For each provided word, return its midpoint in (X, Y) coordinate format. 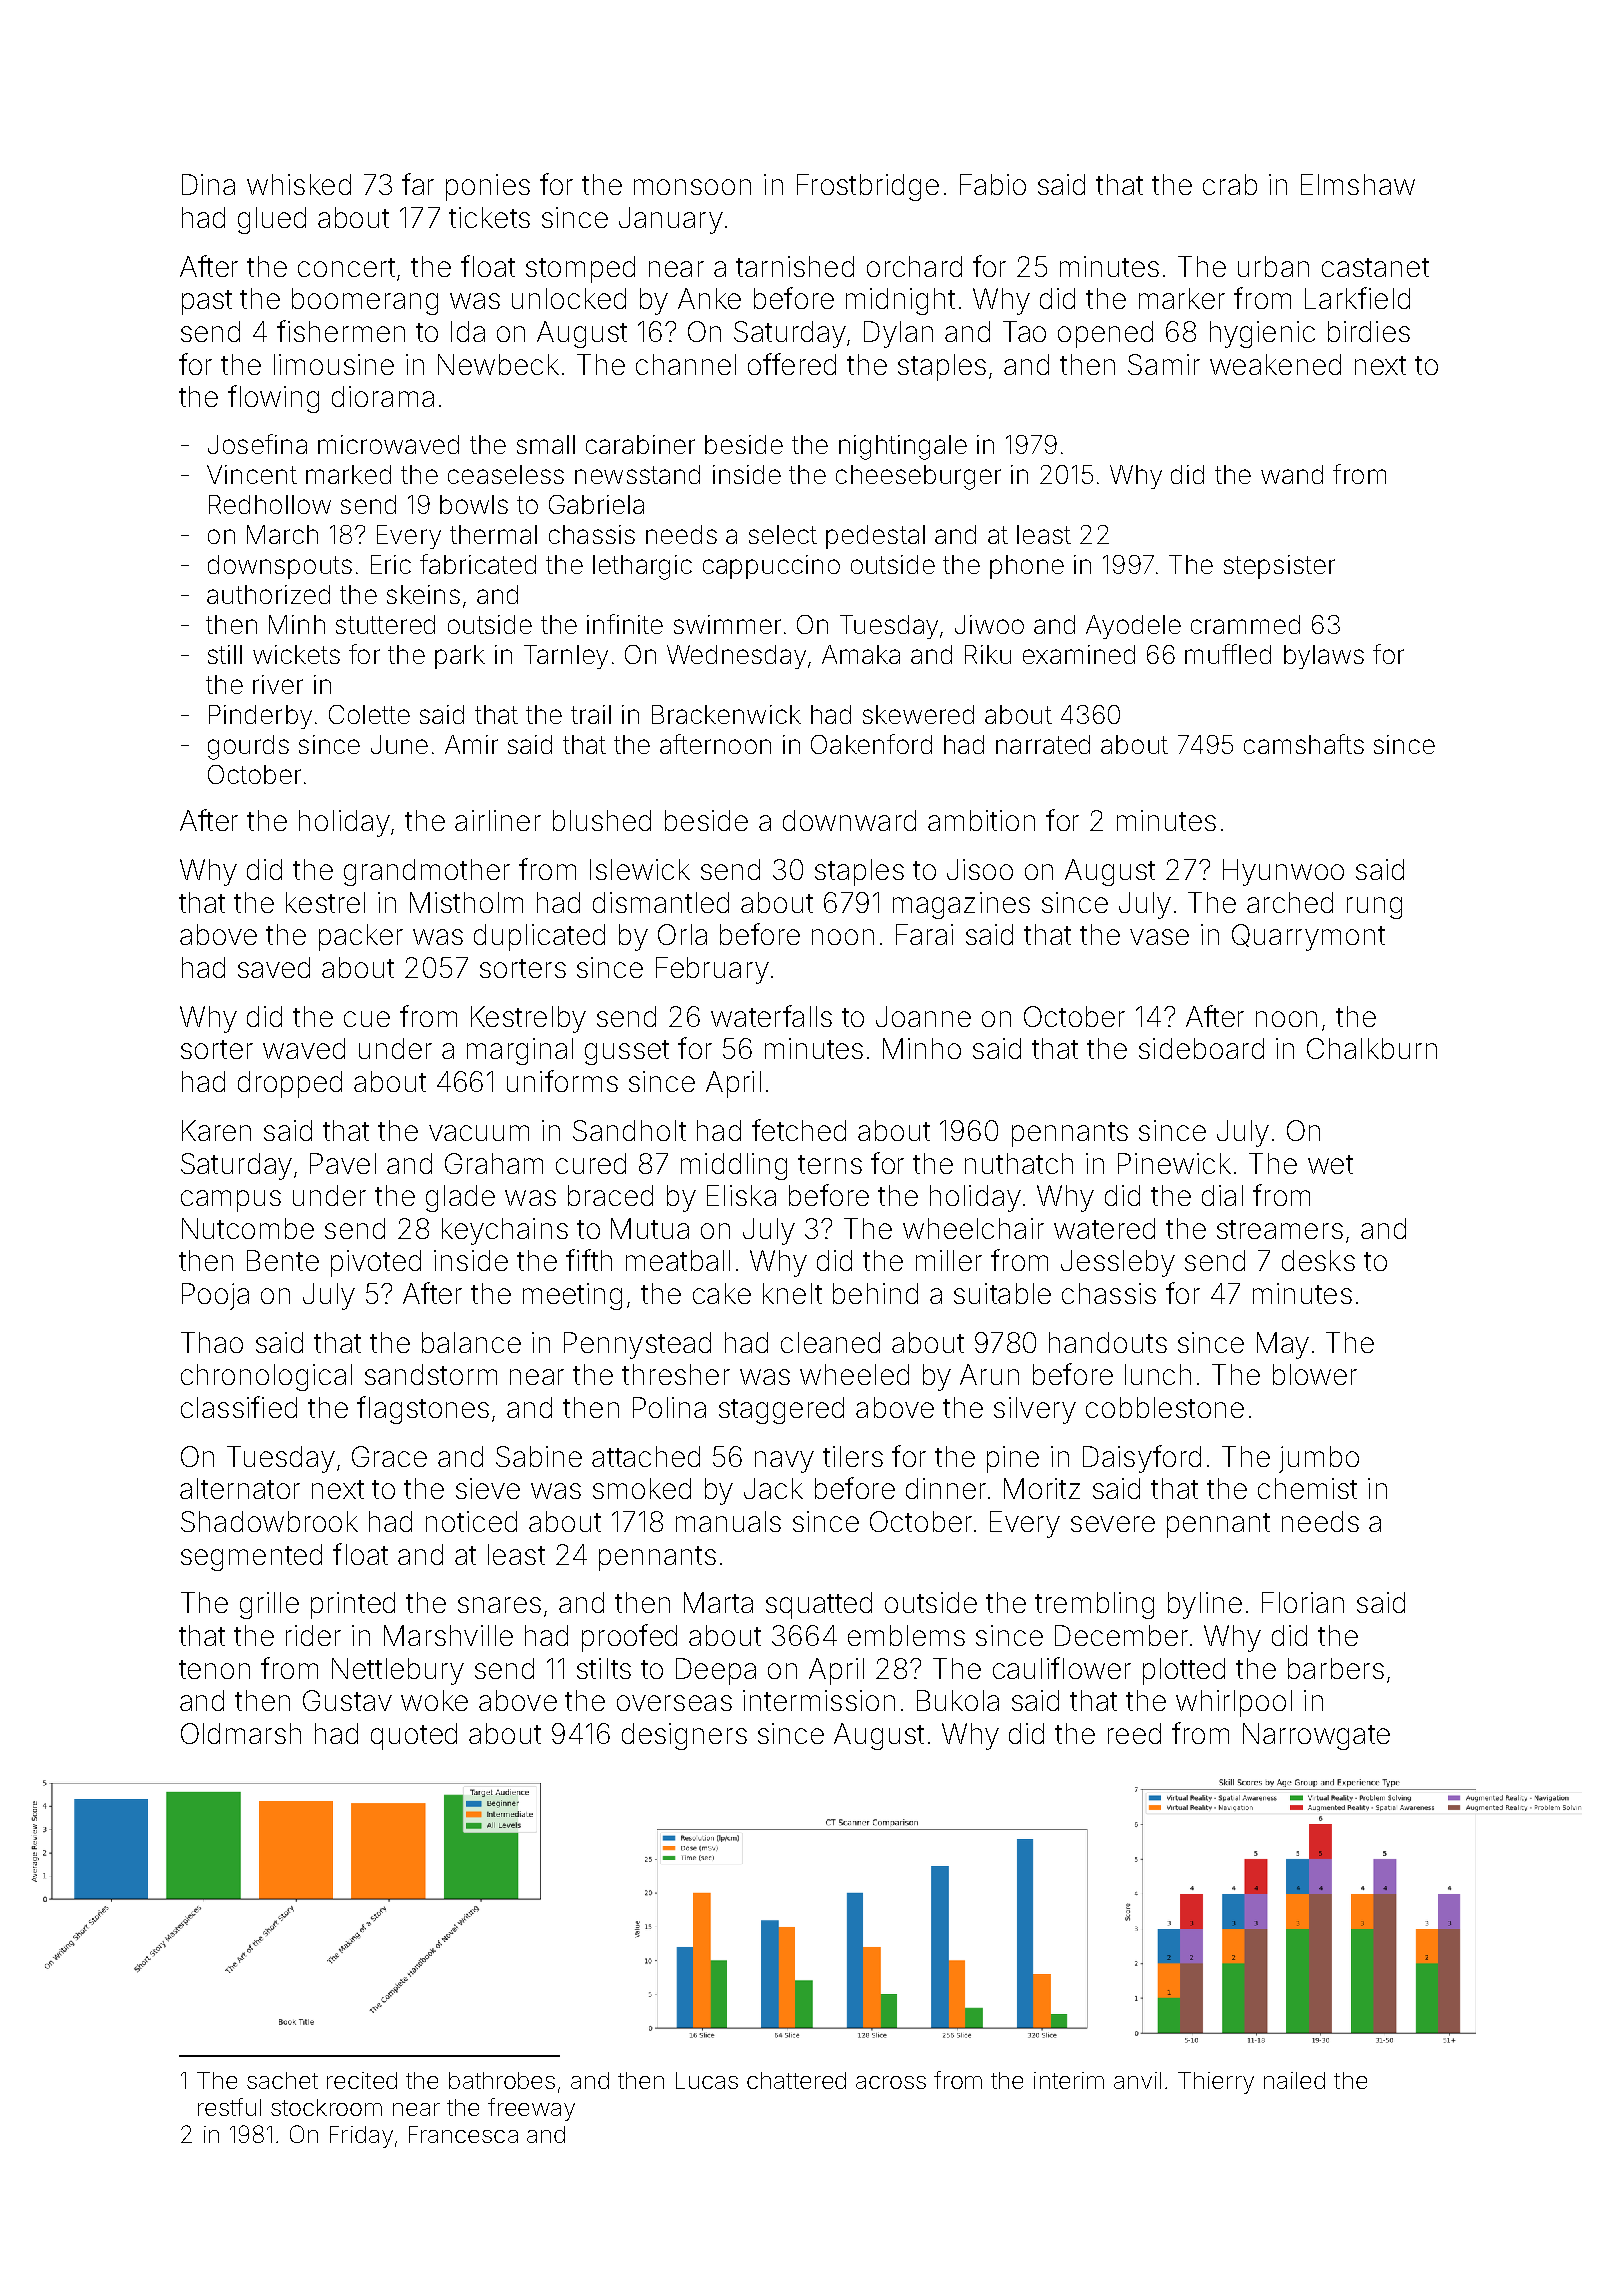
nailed (1294, 2080)
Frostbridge (868, 187)
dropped (290, 1084)
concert (346, 267)
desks (1318, 1260)
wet (1330, 1164)
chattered (796, 2080)
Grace (389, 1456)
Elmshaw (1358, 184)
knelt (792, 1293)
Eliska (741, 1195)
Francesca (463, 2134)
